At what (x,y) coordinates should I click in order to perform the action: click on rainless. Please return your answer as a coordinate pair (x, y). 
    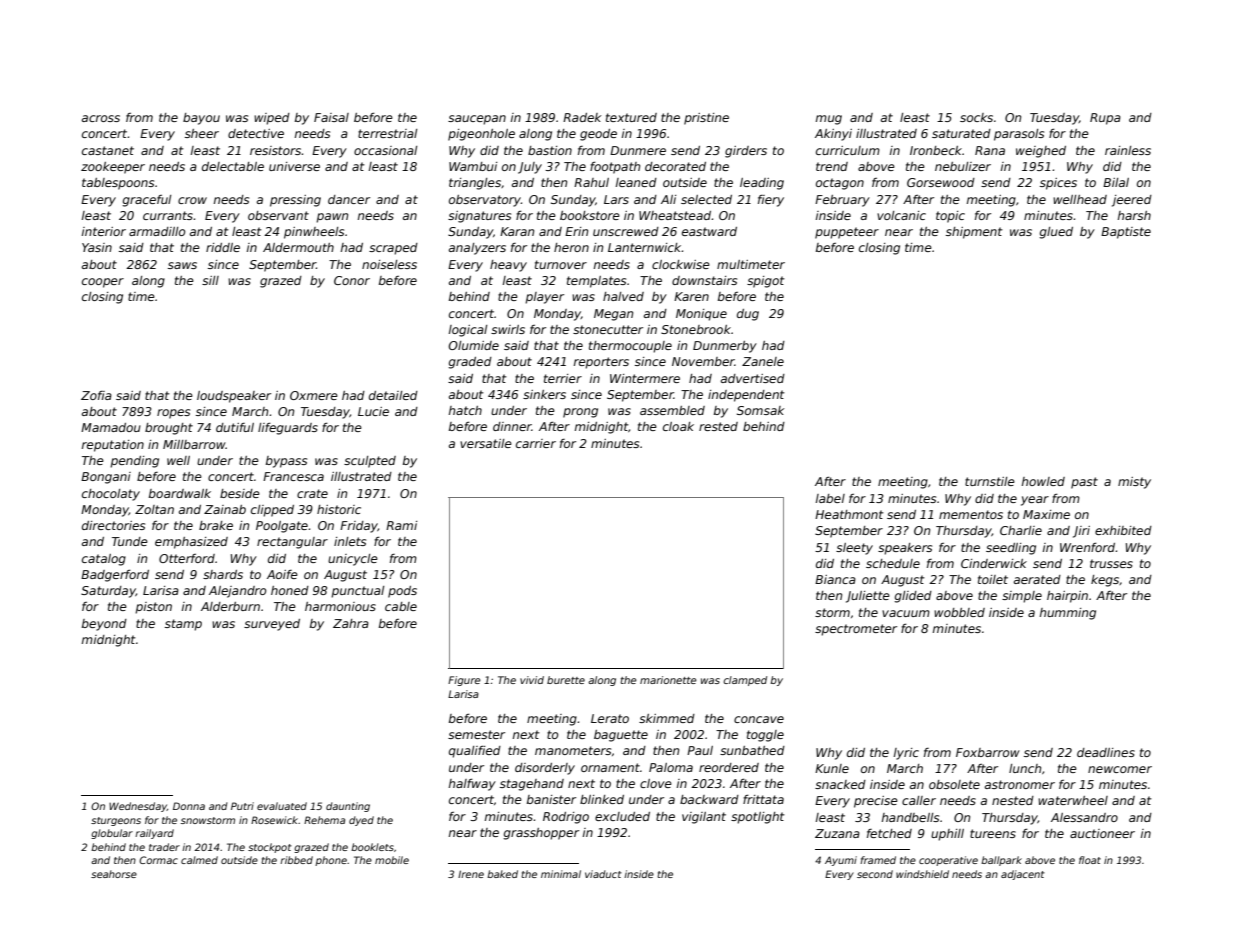
    Looking at the image, I should click on (1128, 150).
